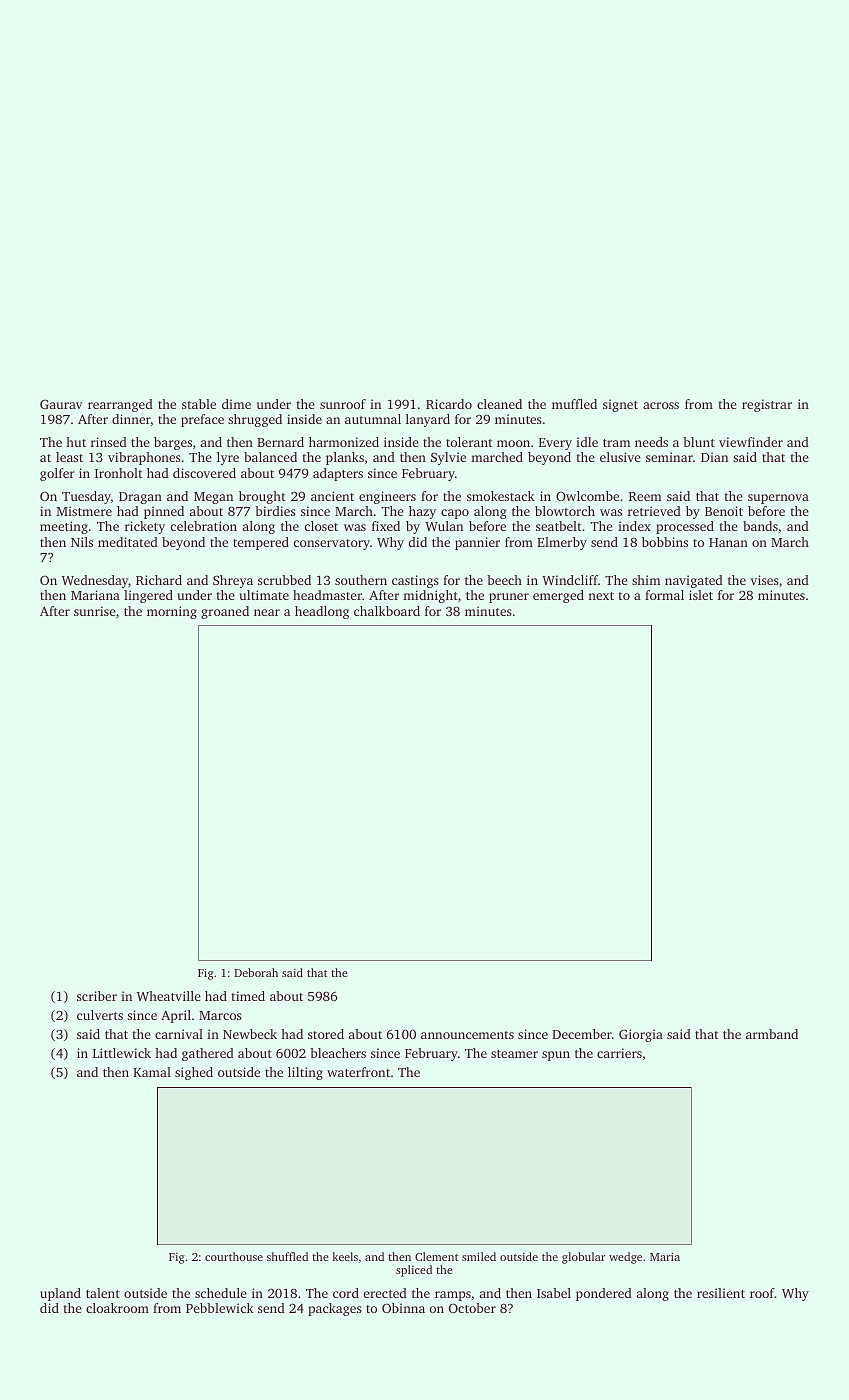 This image has height=1400, width=849. What do you see at coordinates (582, 1034) in the image?
I see `December` at bounding box center [582, 1034].
